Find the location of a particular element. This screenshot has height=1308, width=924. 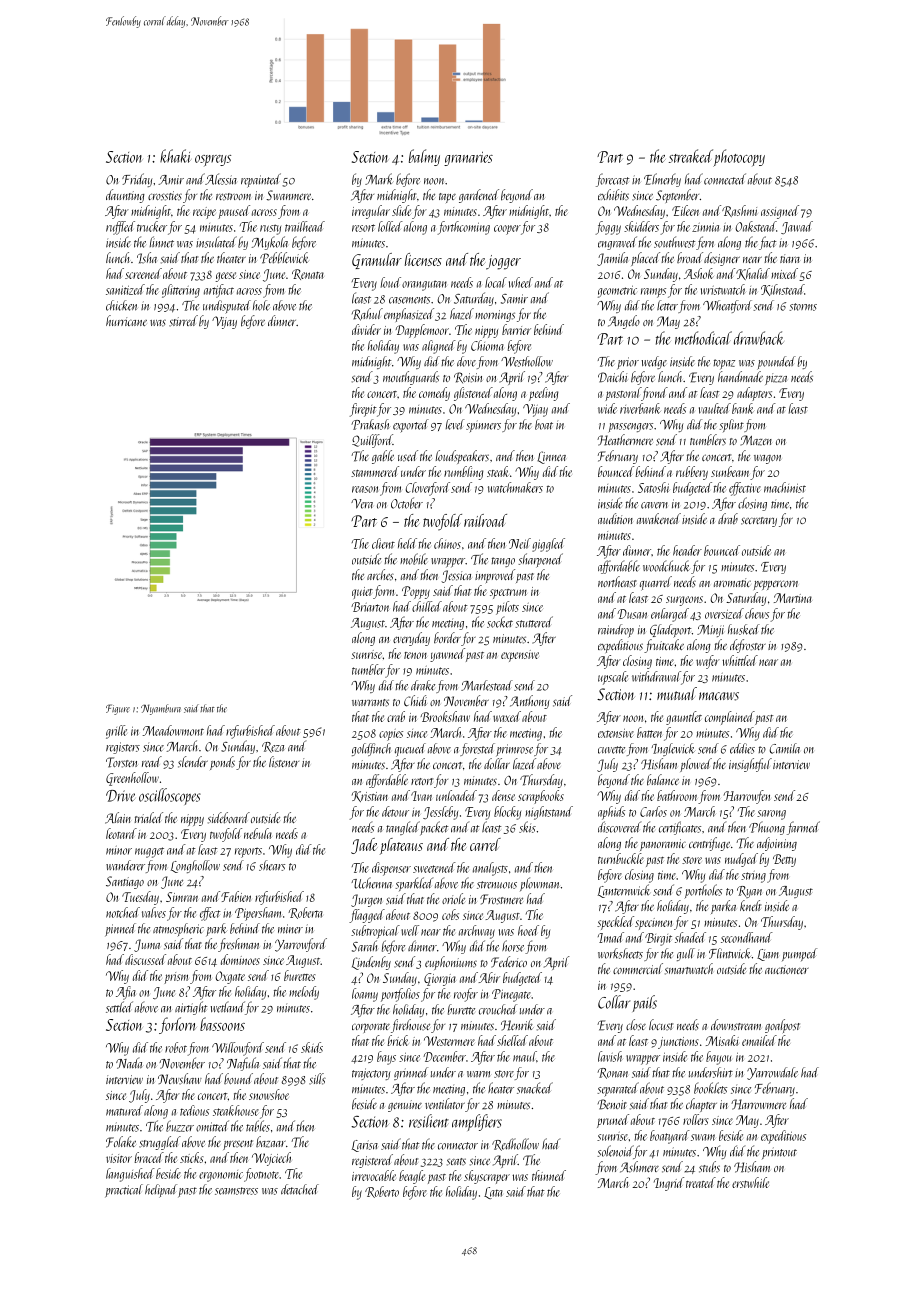

balmy is located at coordinates (424, 157).
